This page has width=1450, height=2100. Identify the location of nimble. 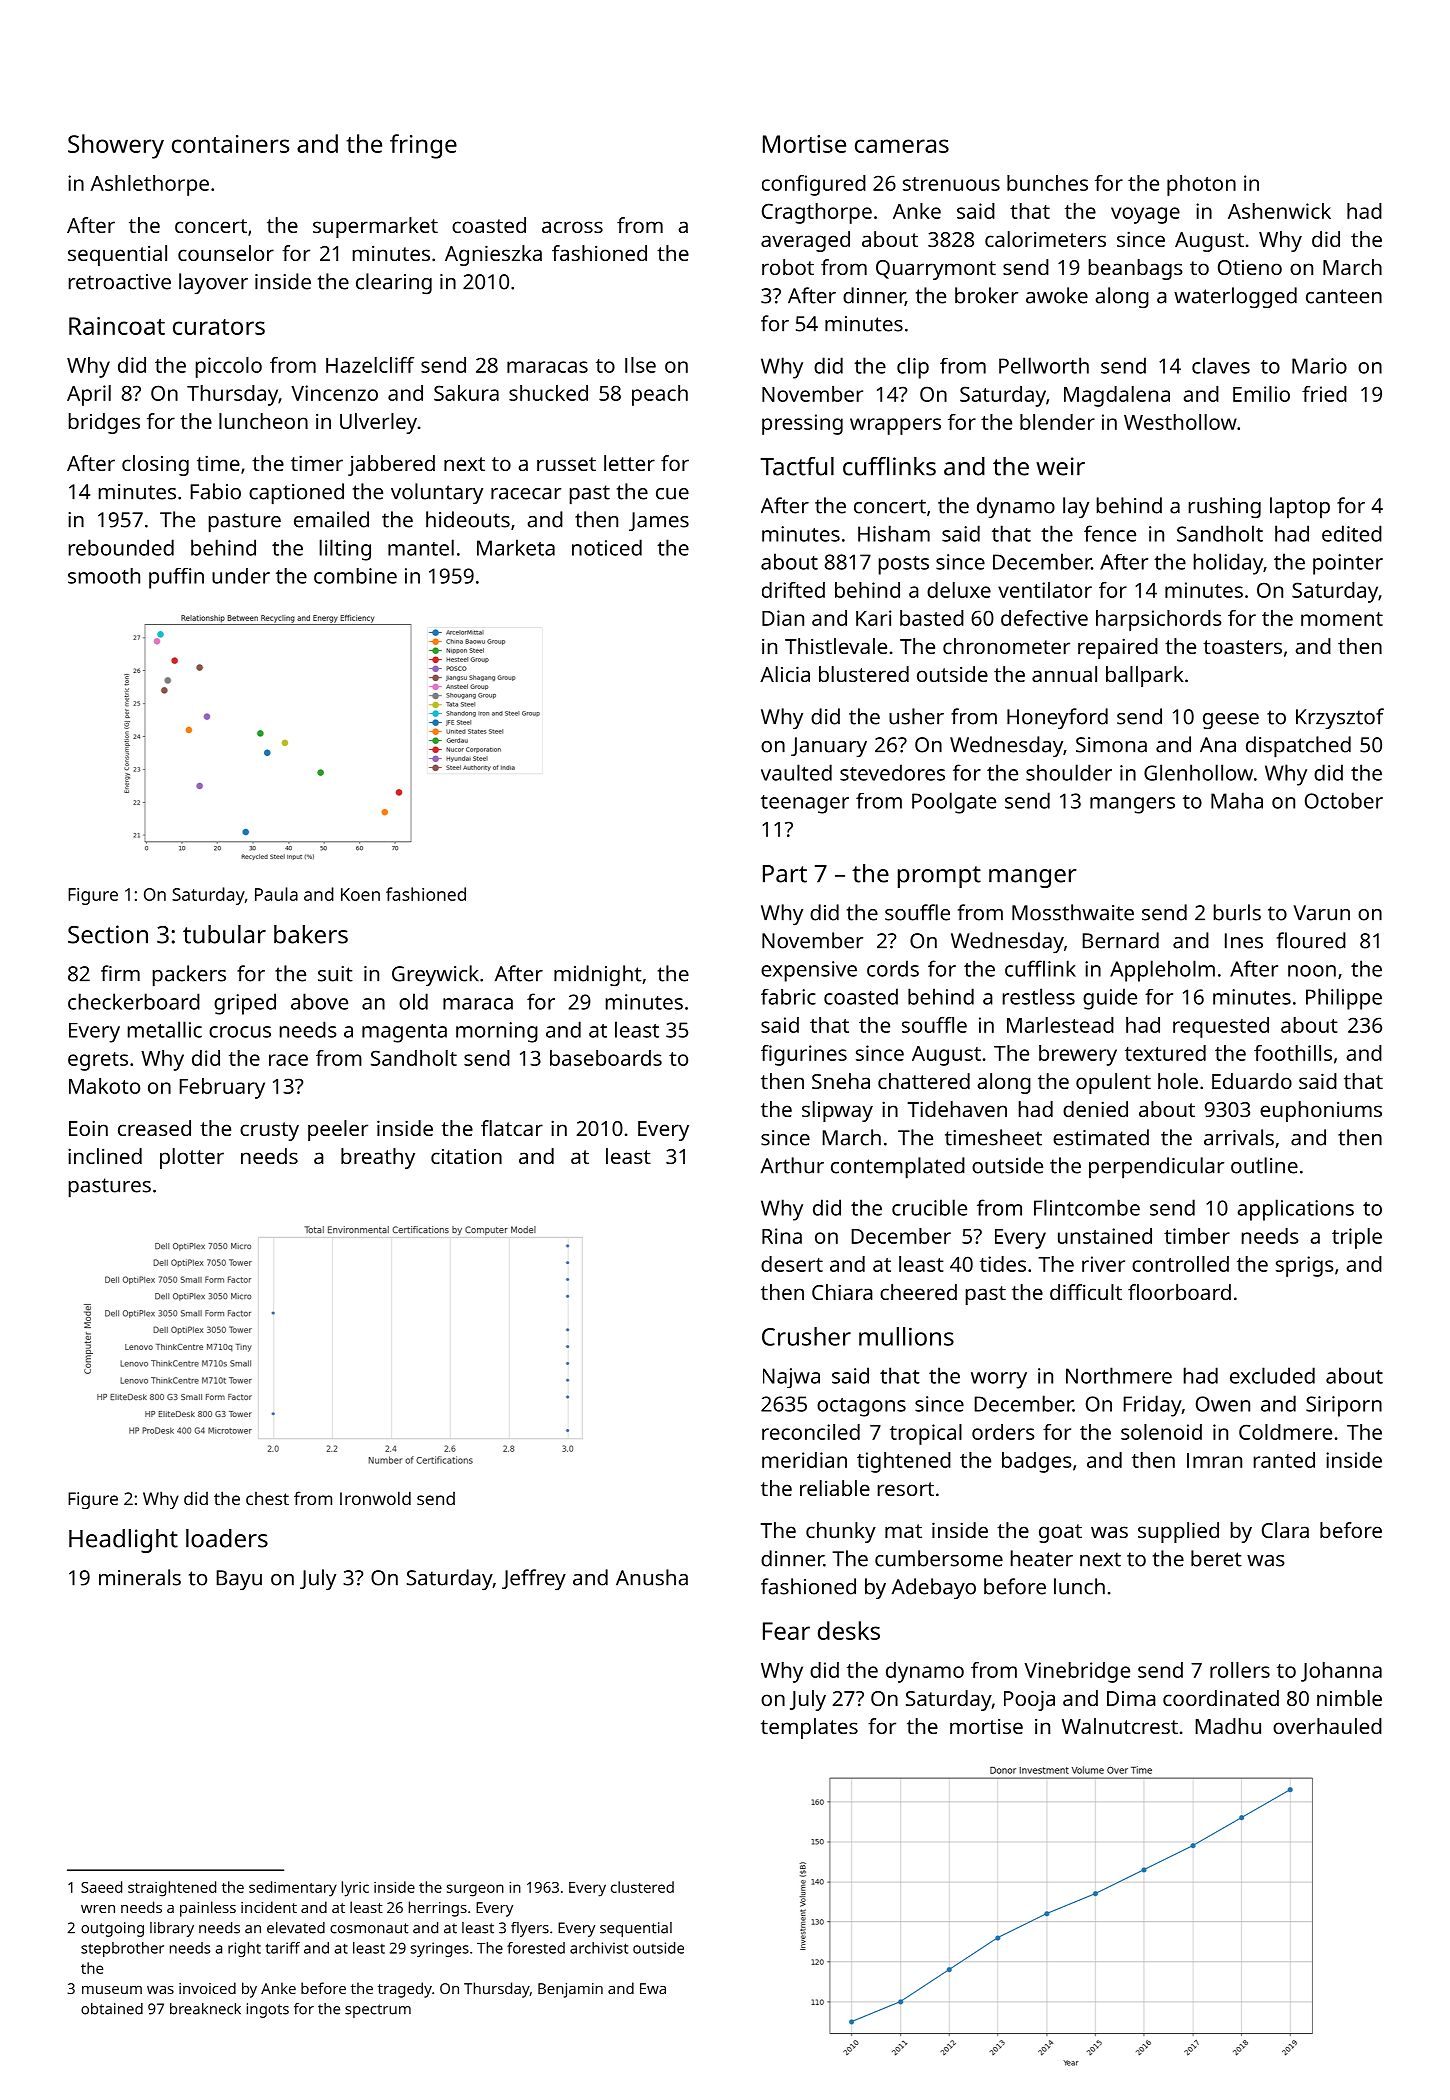
(1349, 1698).
